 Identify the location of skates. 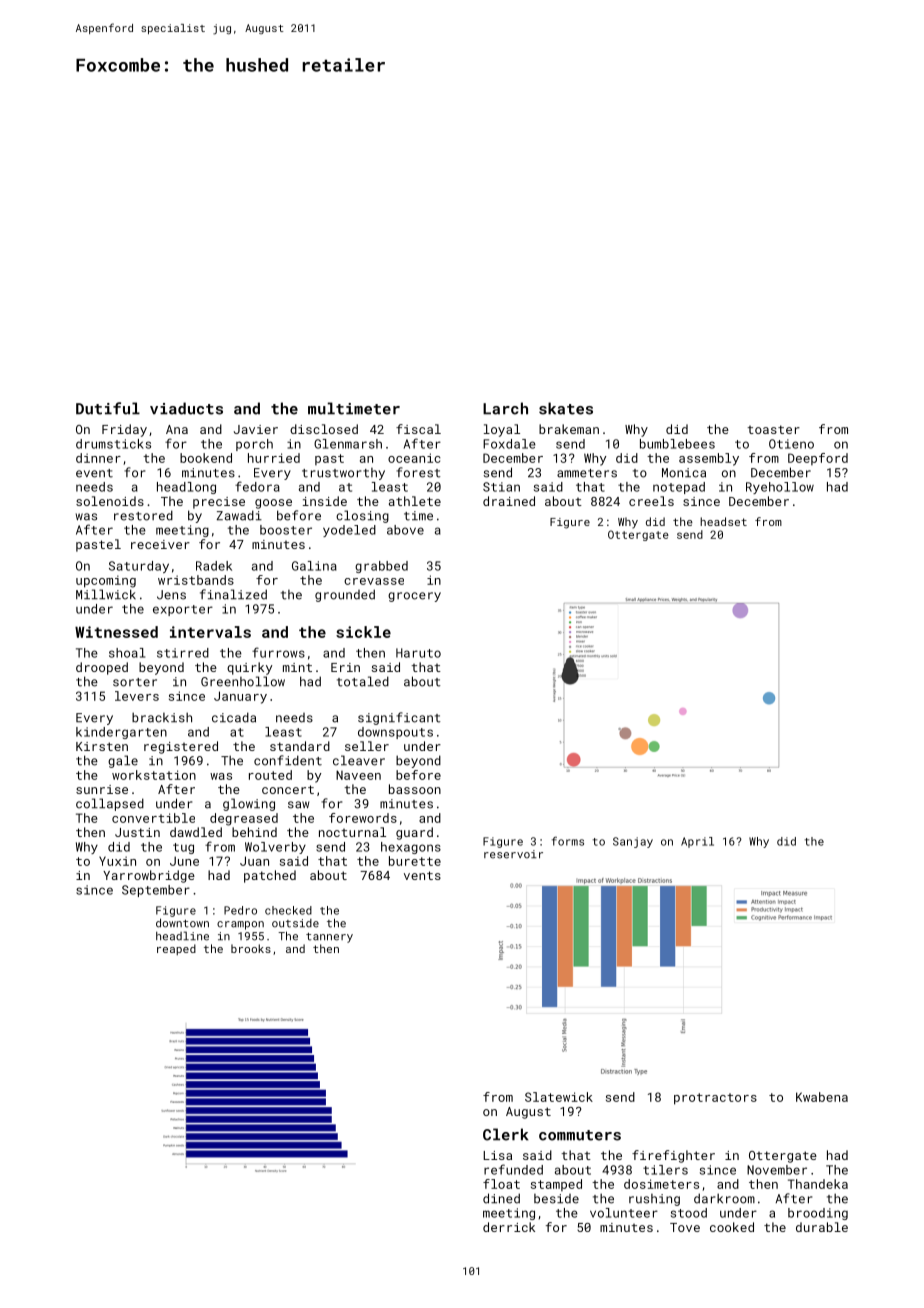
(566, 408).
